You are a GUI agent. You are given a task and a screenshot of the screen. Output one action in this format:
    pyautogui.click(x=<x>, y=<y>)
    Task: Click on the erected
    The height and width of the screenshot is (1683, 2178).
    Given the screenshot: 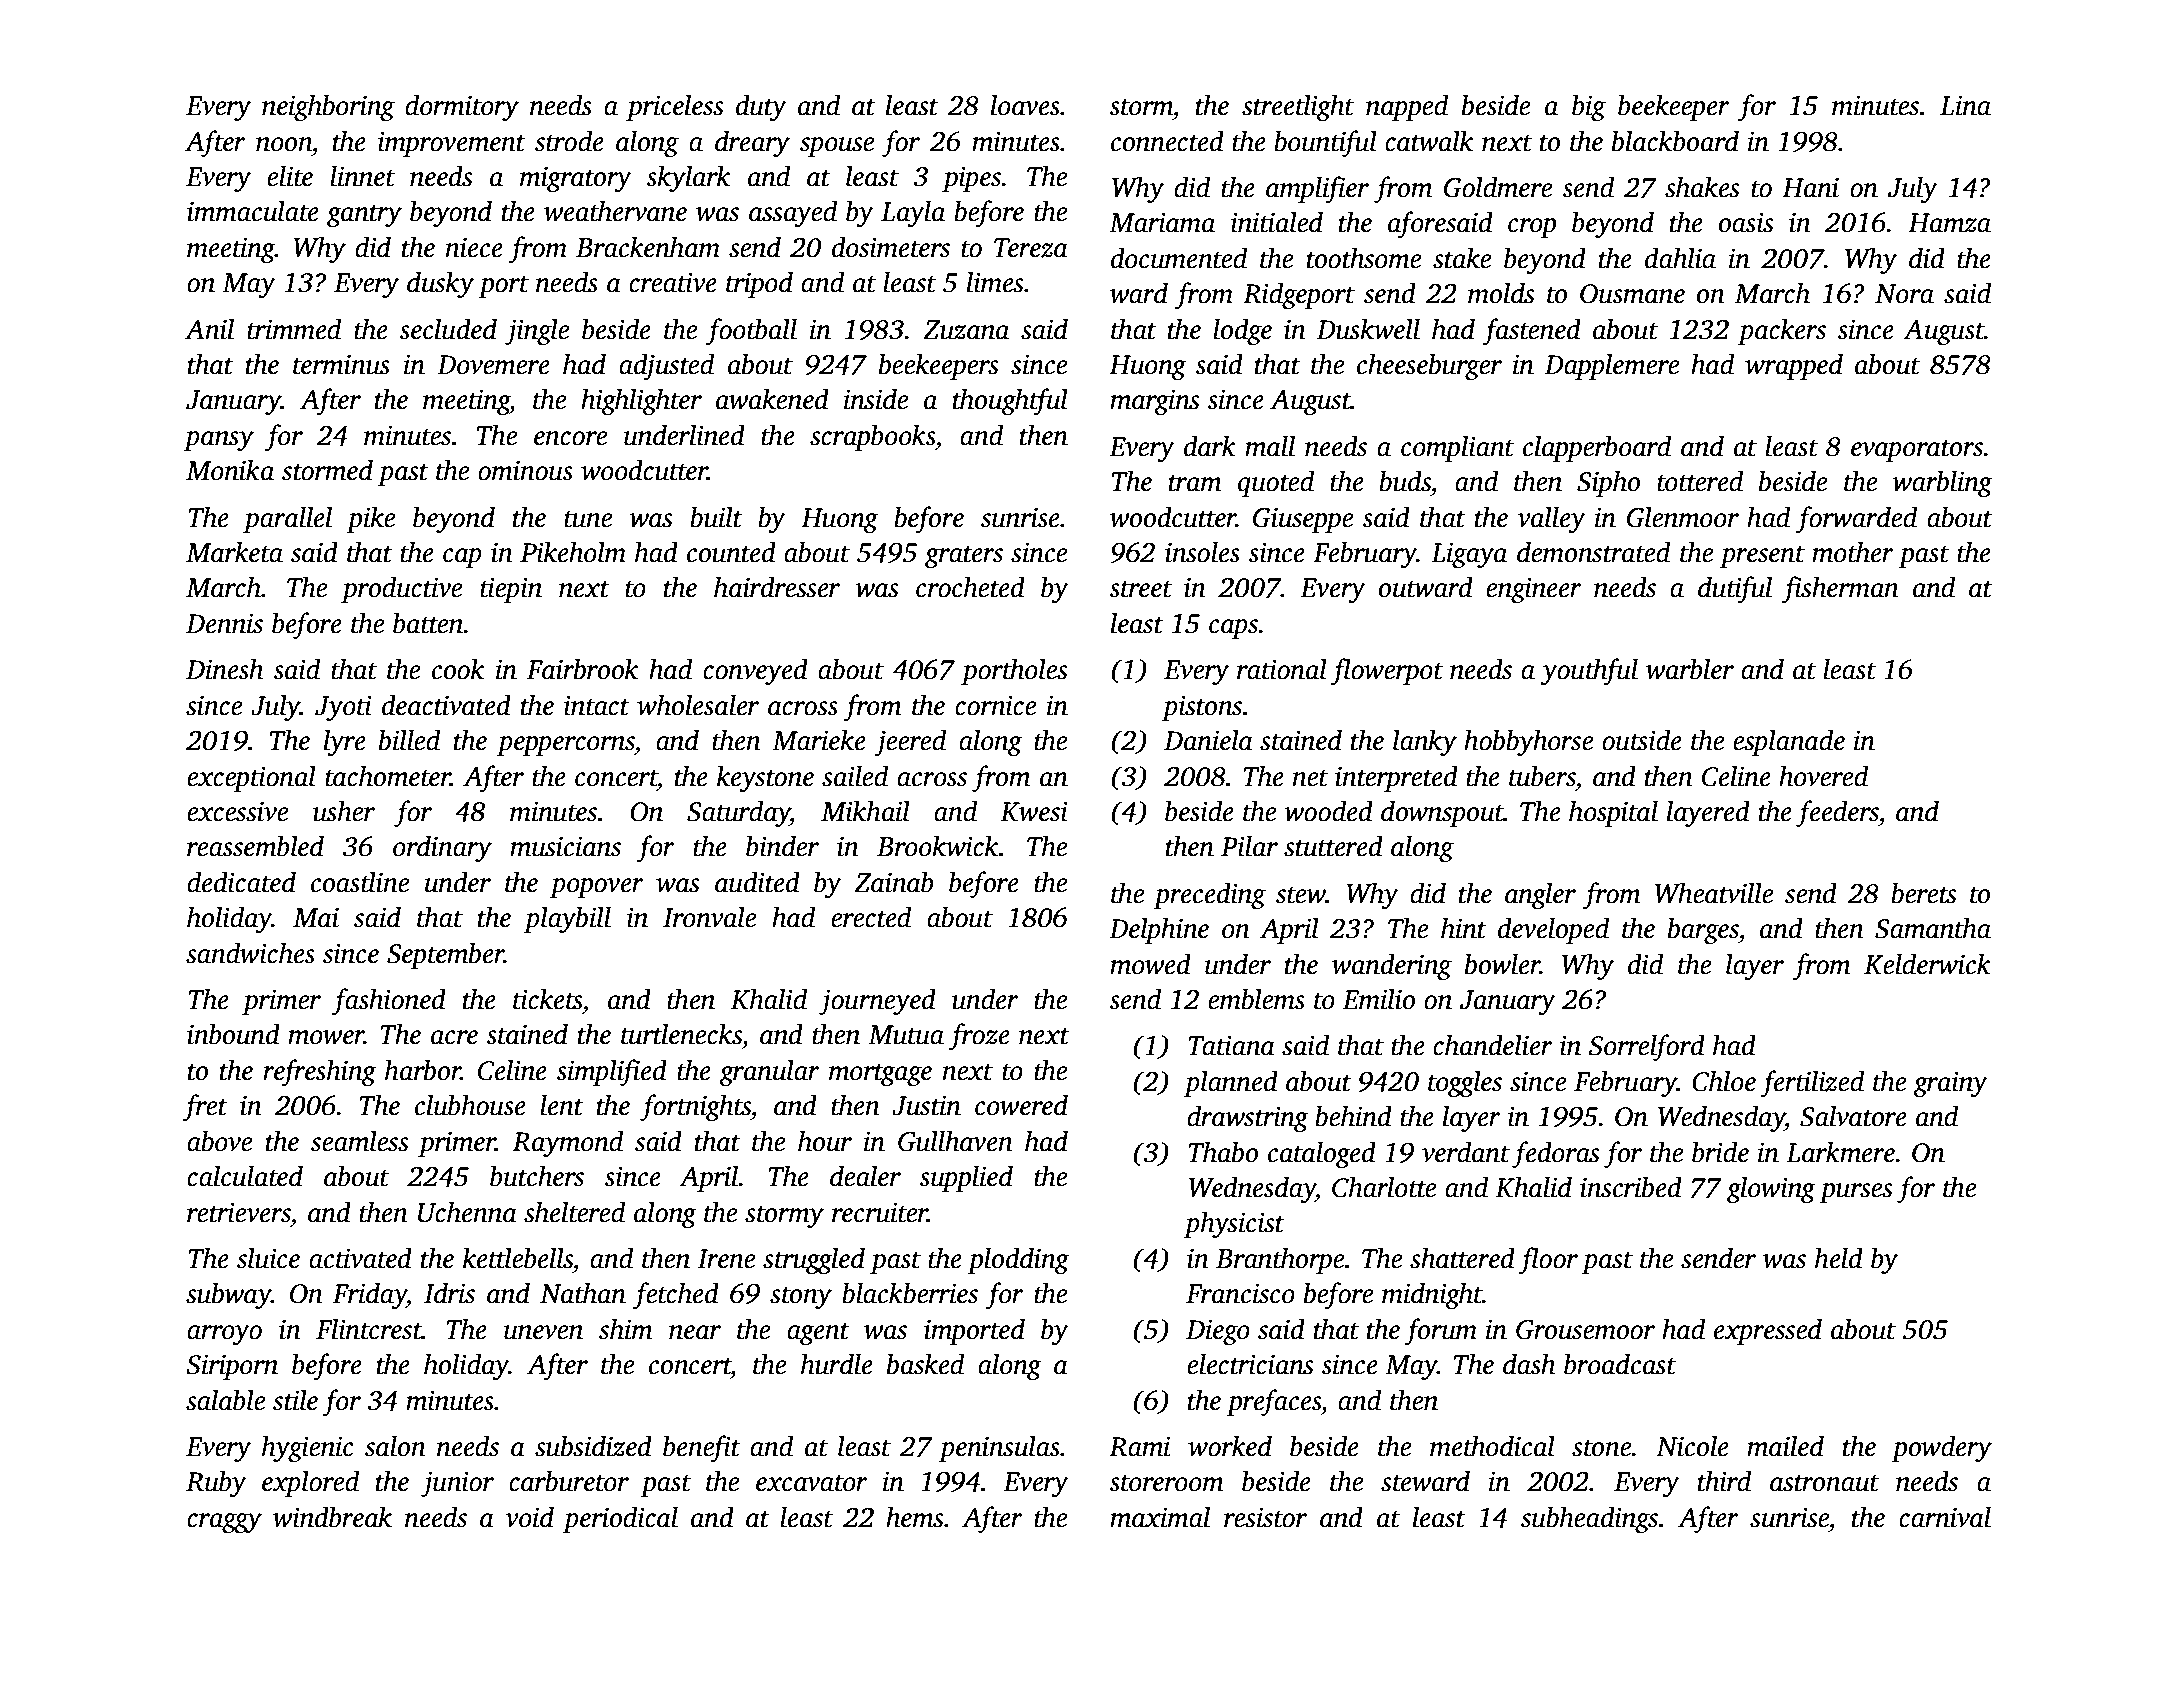 What is the action you would take?
    pyautogui.click(x=871, y=917)
